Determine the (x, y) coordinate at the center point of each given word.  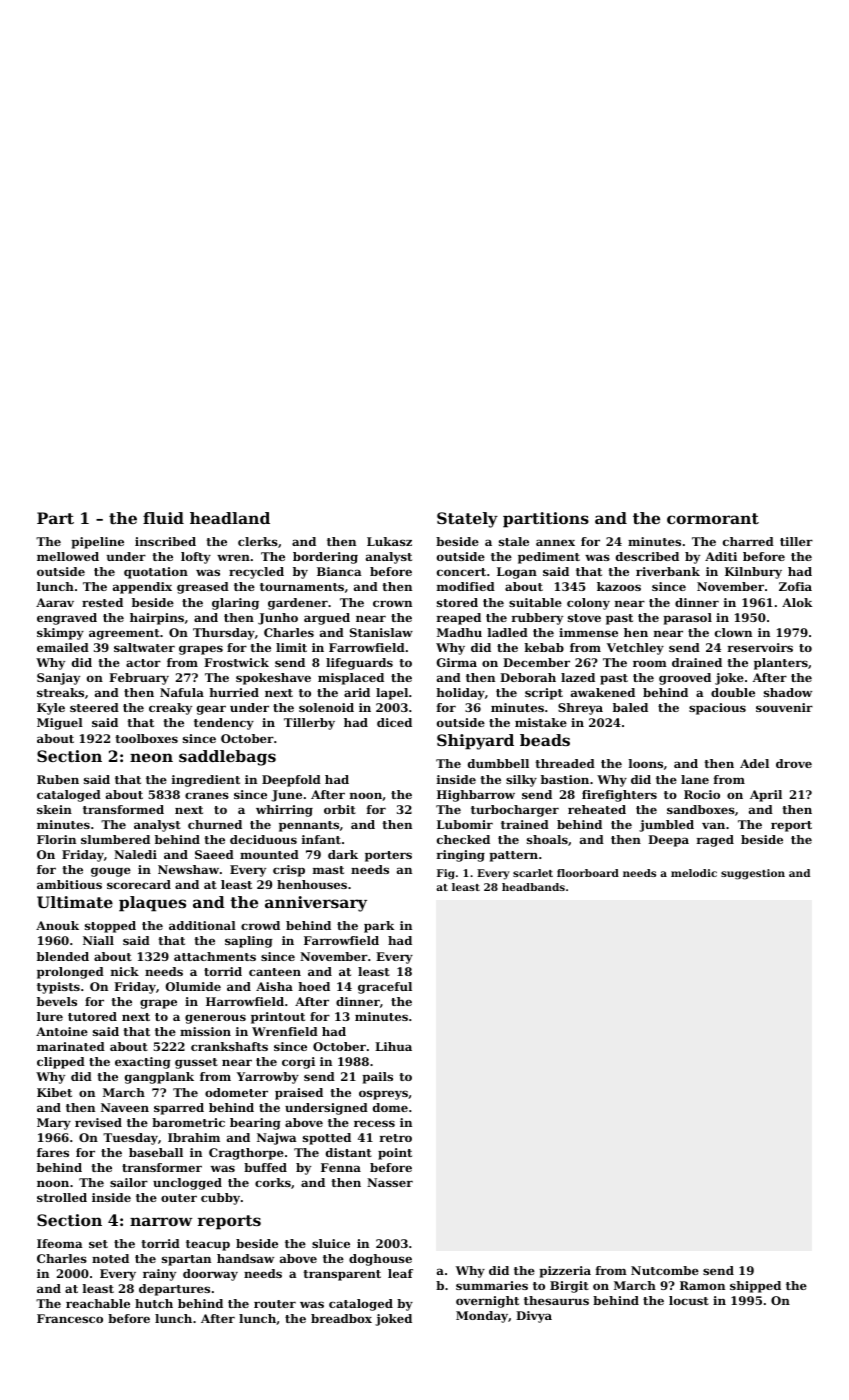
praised (299, 1094)
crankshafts (229, 1046)
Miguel (60, 724)
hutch (154, 1303)
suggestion (753, 874)
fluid (163, 518)
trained (525, 824)
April (766, 796)
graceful (385, 988)
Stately (467, 520)
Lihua (393, 1046)
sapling (249, 942)
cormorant (713, 518)
